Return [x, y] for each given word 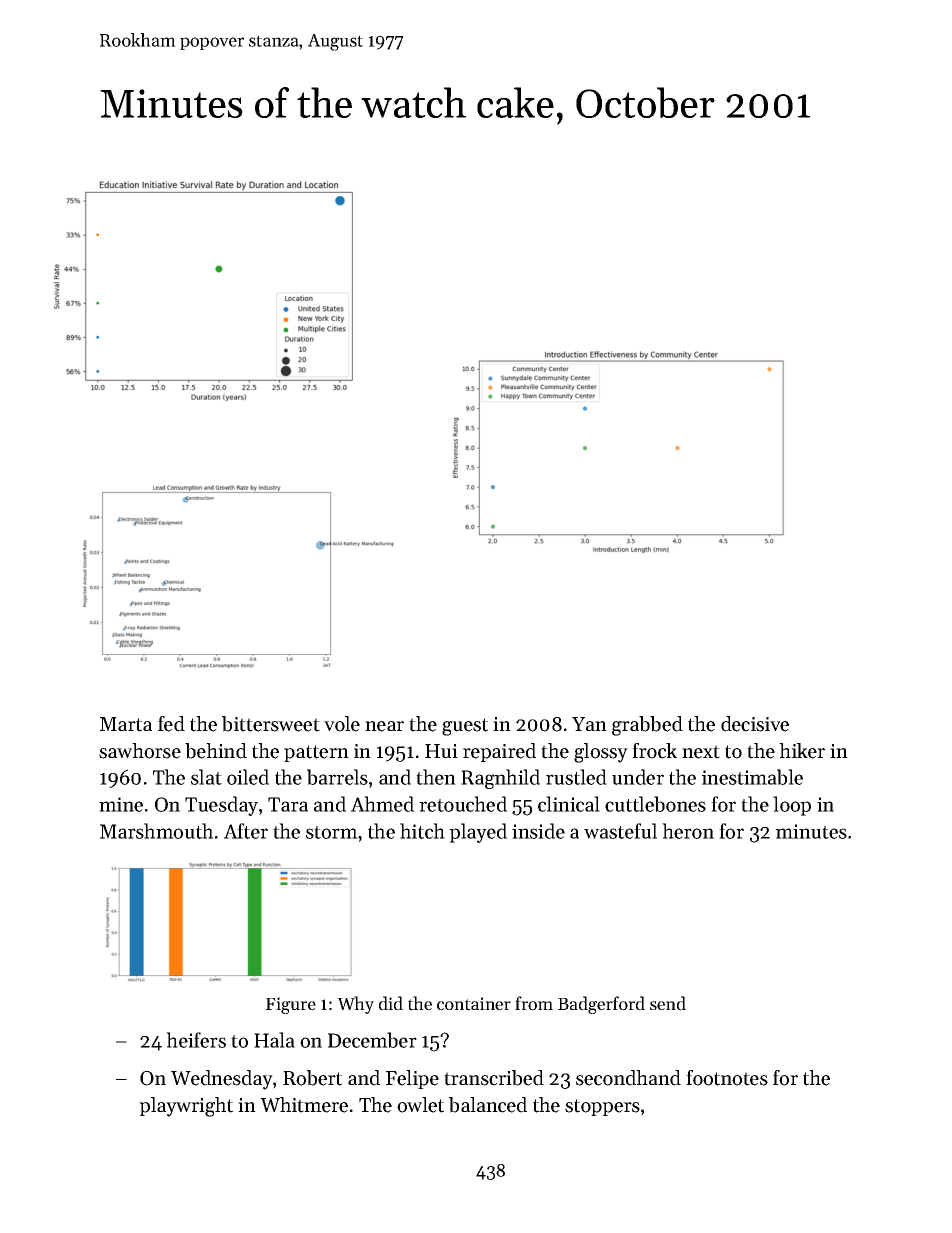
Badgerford [601, 1005]
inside [538, 831]
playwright [186, 1107]
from [534, 1003]
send [668, 1003]
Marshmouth [156, 831]
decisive [755, 724]
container [474, 1004]
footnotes [727, 1078]
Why [355, 1005]
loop [792, 806]
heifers [196, 1040]
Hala [274, 1040]
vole [342, 724]
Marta [126, 724]
